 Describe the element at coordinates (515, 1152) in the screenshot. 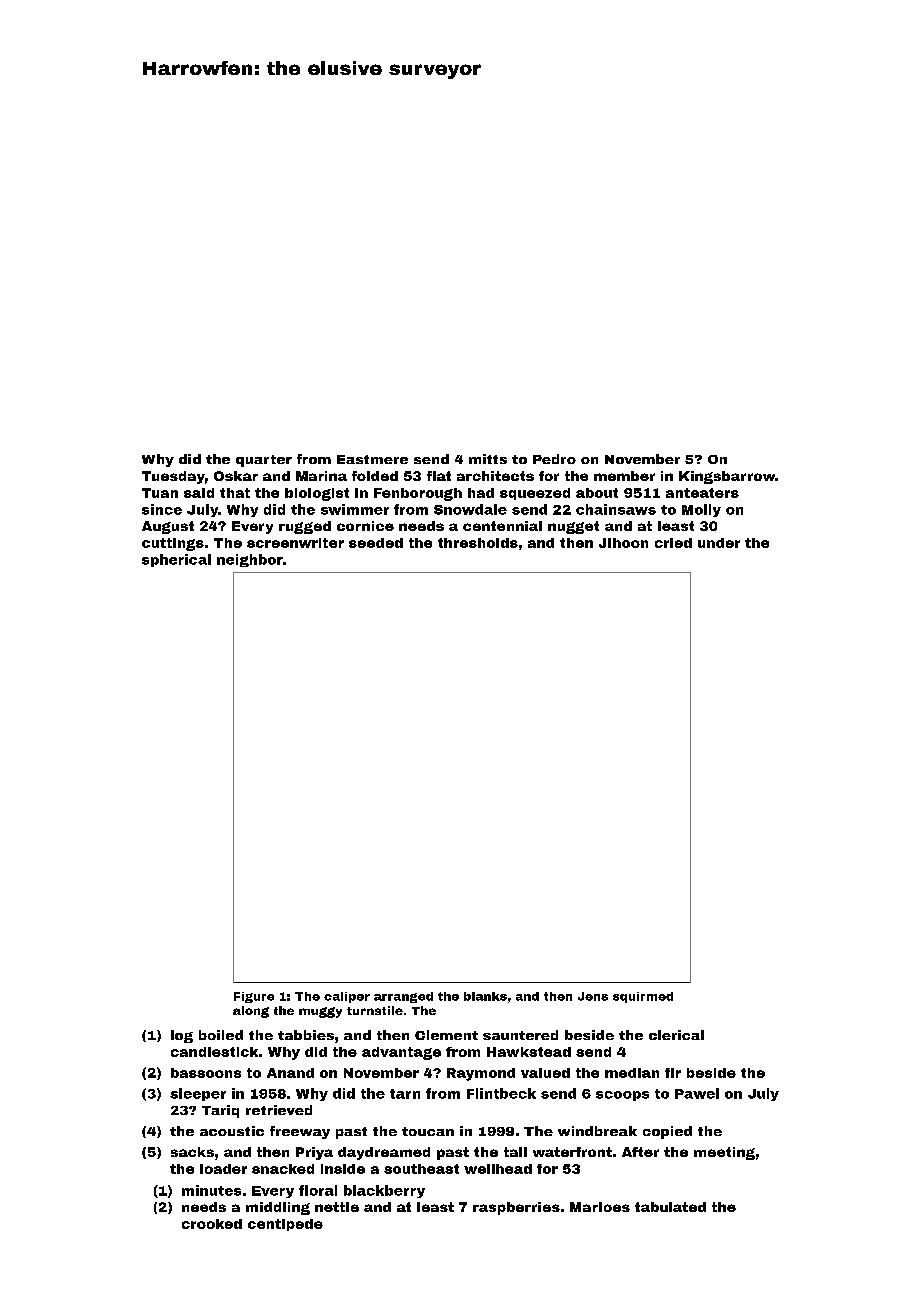

I see `tall` at that location.
